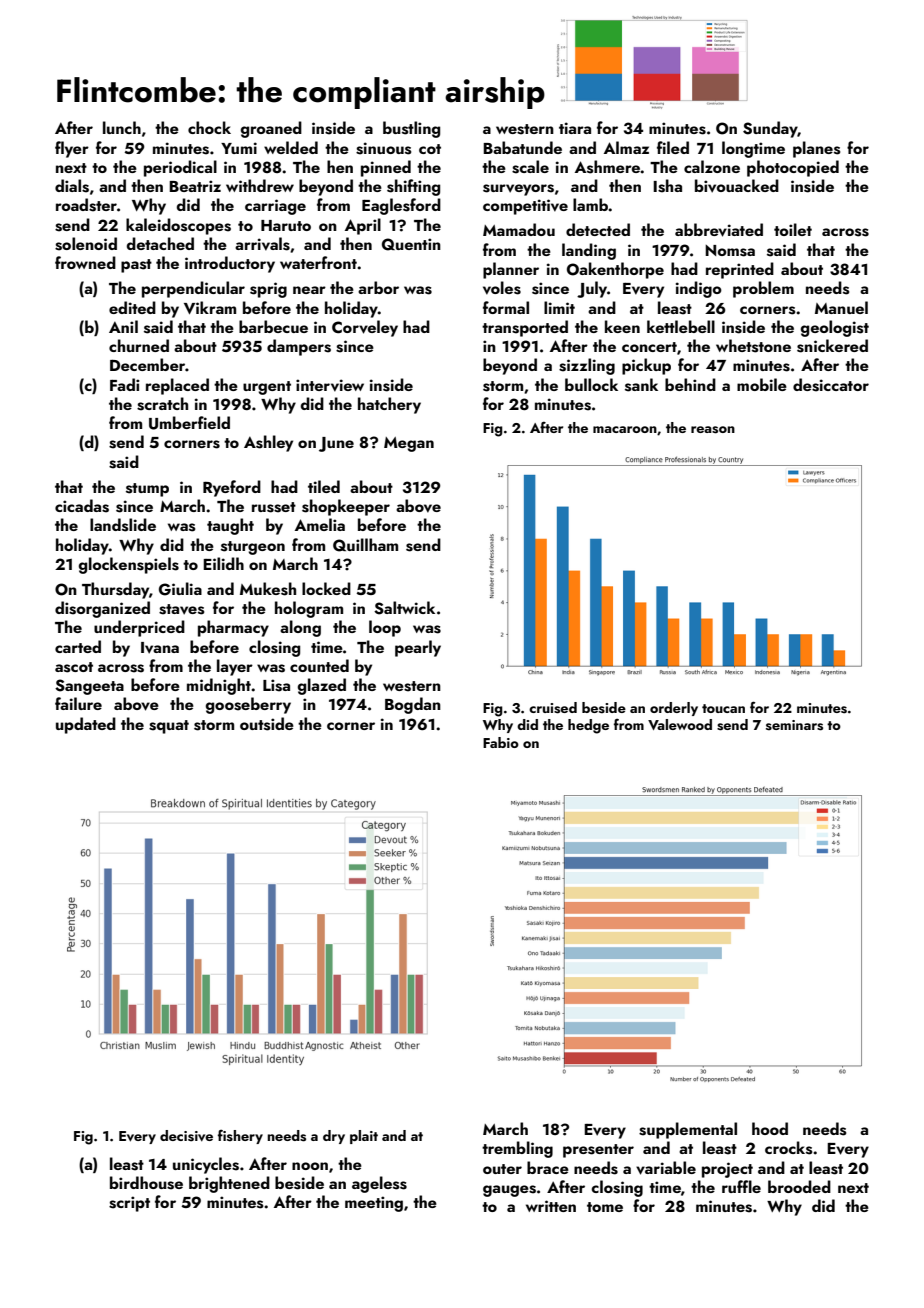  What do you see at coordinates (160, 243) in the image?
I see `detached` at bounding box center [160, 243].
